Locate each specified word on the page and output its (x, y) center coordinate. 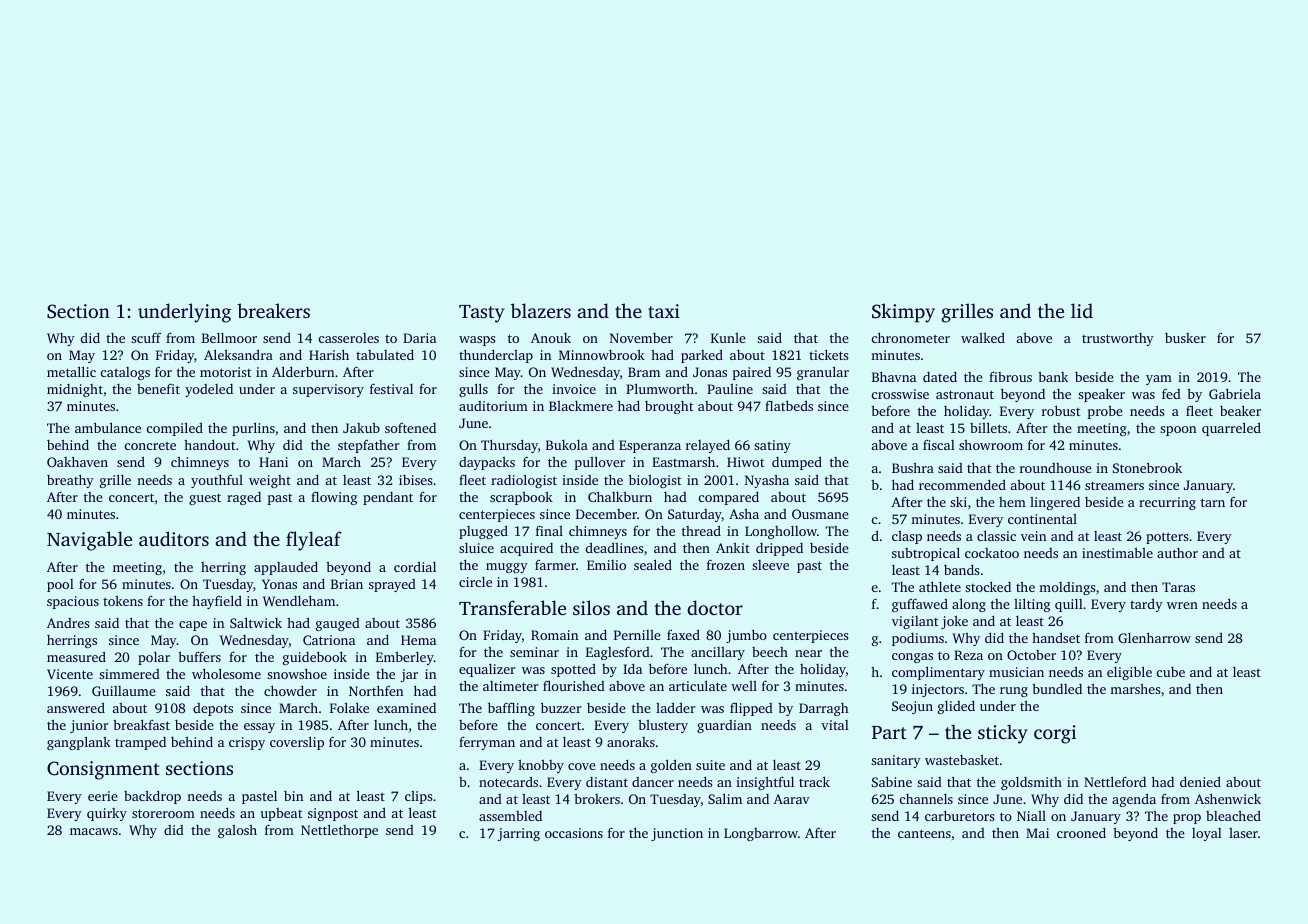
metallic (71, 371)
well (744, 686)
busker (1185, 338)
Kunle (728, 338)
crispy (247, 743)
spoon (1178, 431)
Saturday (695, 515)
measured (76, 657)
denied (1200, 782)
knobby (541, 766)
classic (996, 535)
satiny (772, 446)
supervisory (328, 390)
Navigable (89, 541)
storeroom (163, 813)
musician (1016, 672)
